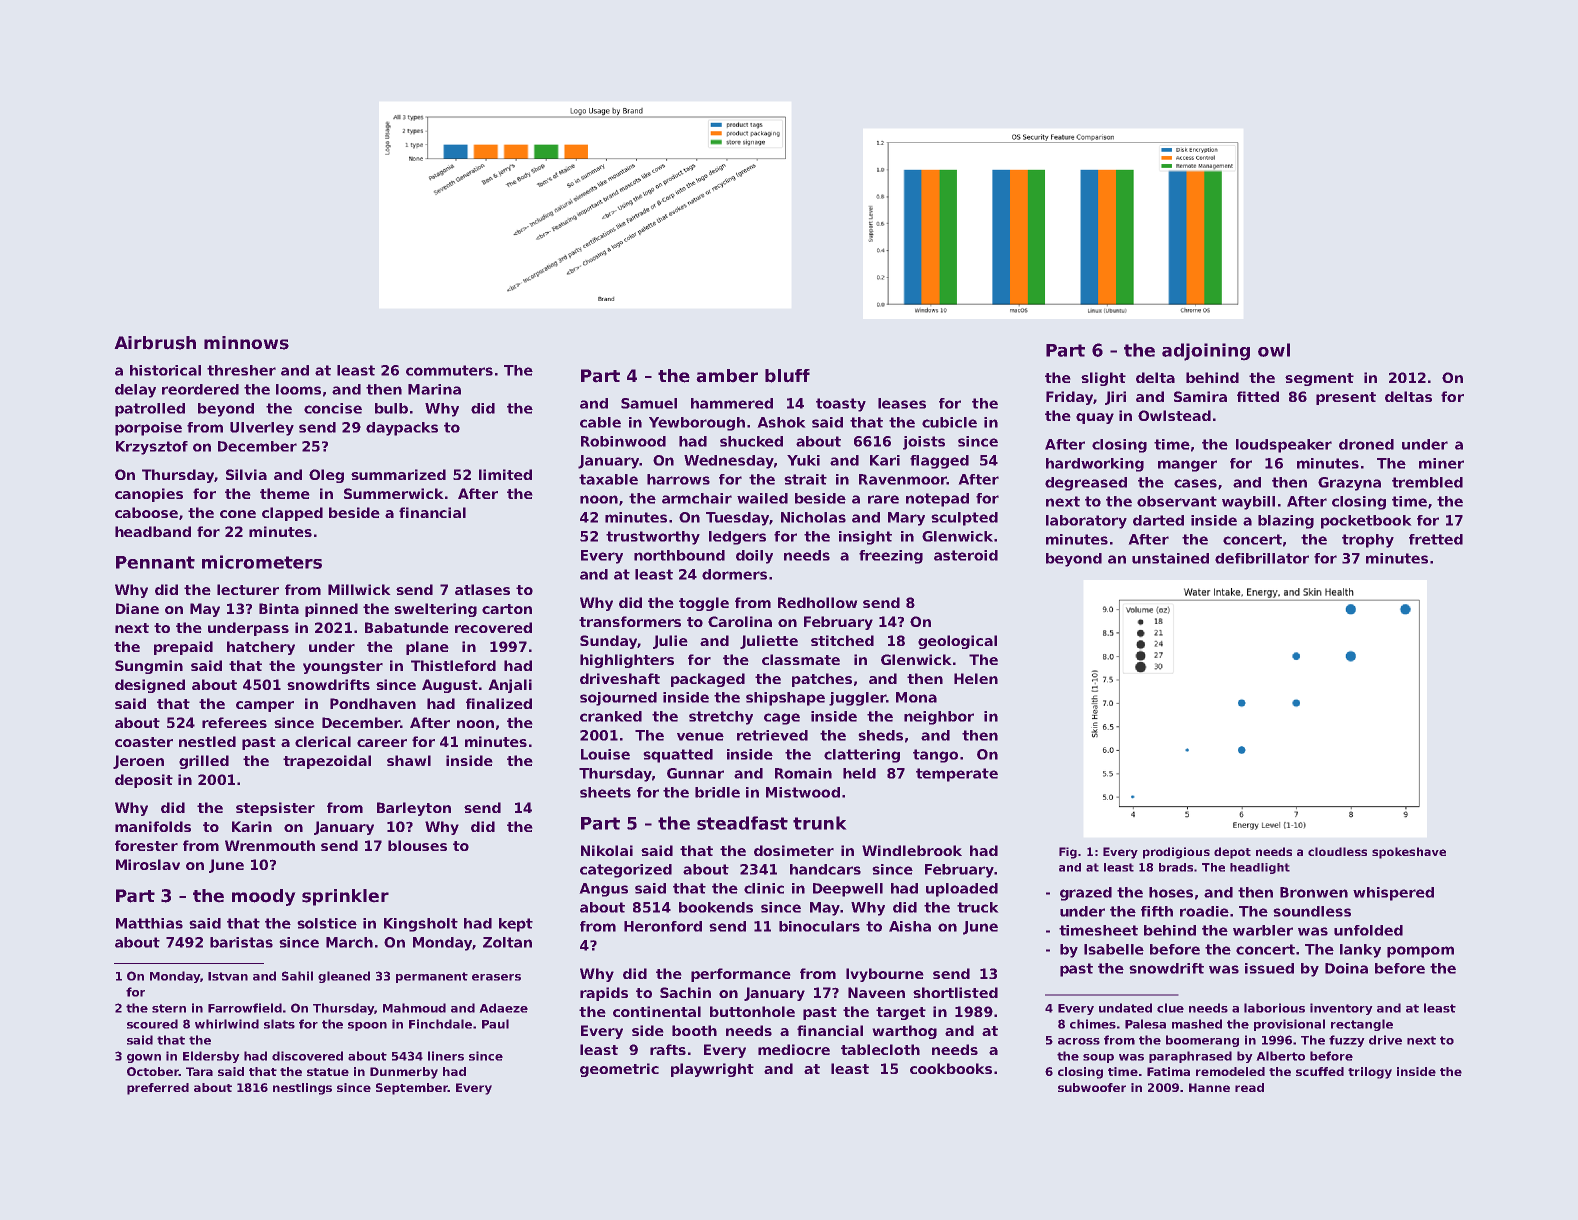 This document has height=1220, width=1578. I want to click on Thistleford, so click(453, 665).
